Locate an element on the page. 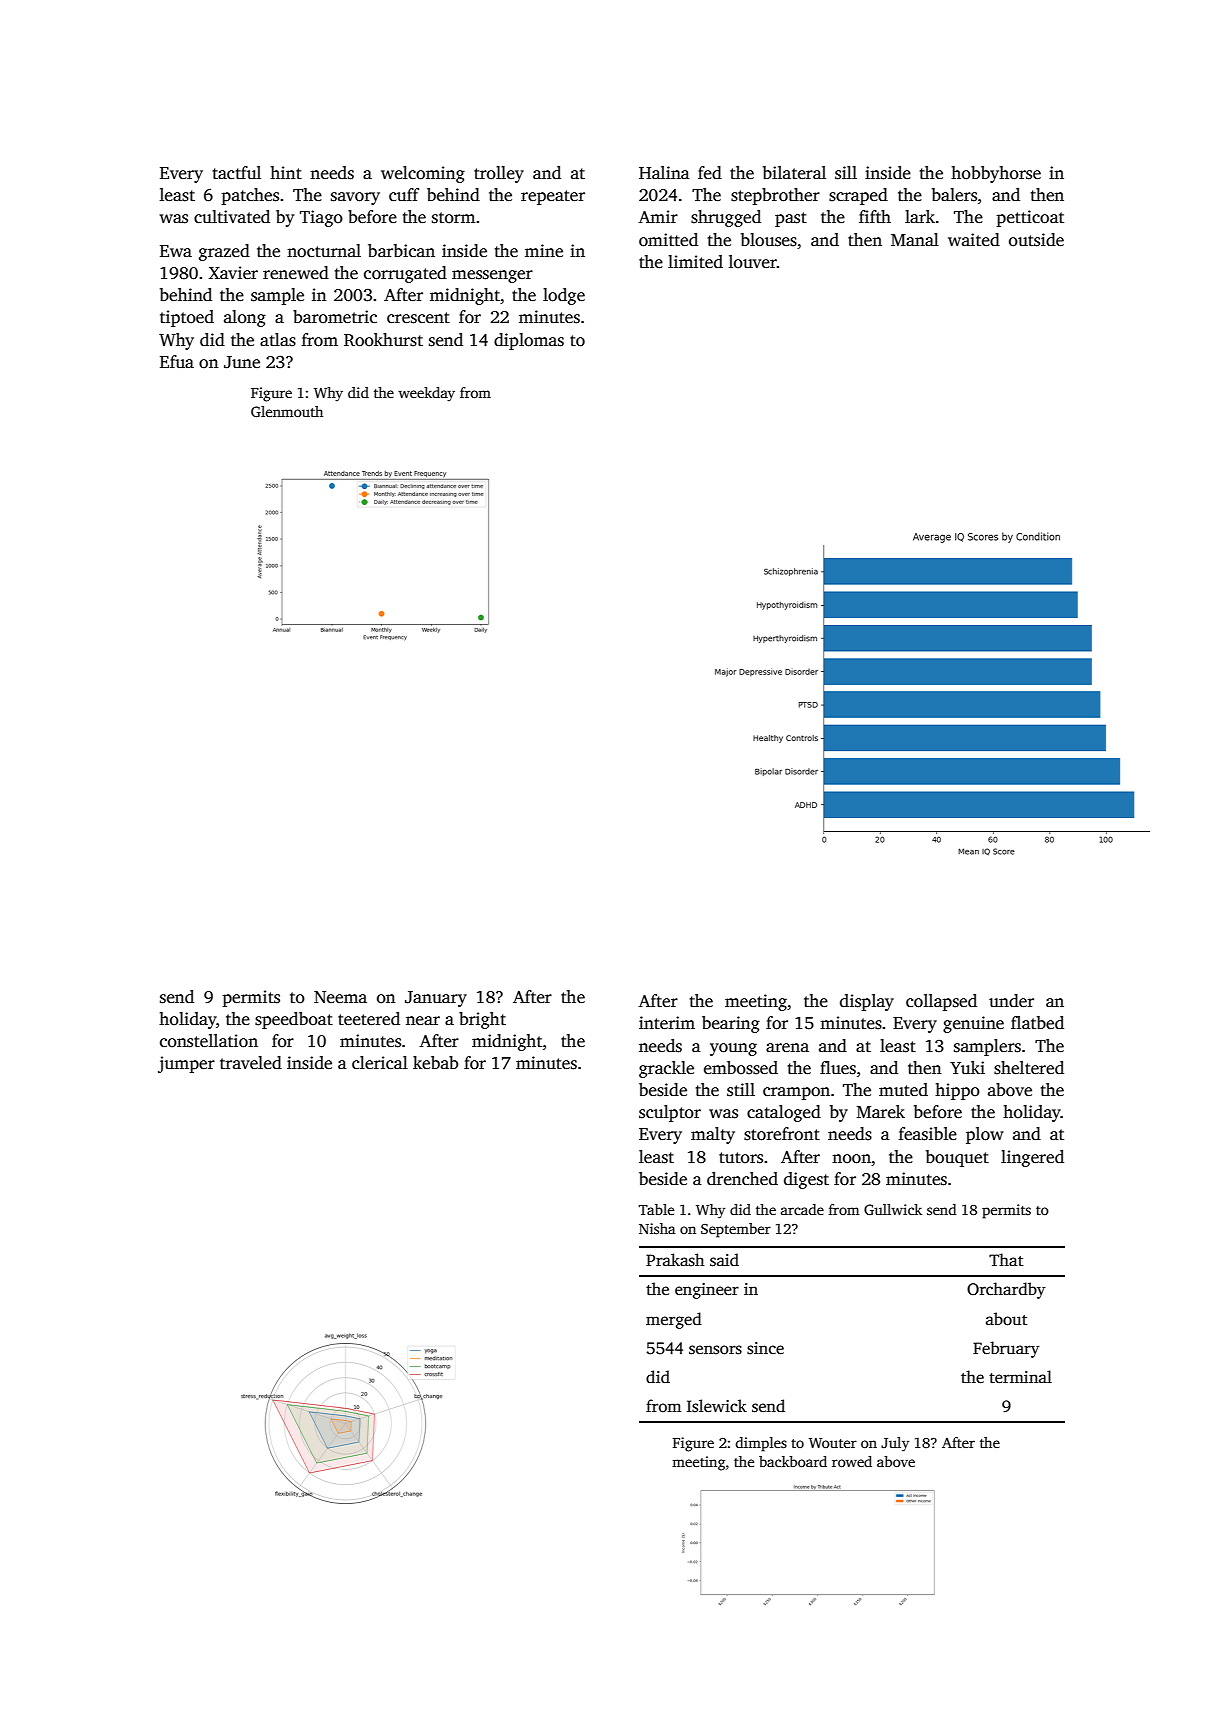 This image has width=1224, height=1732. interim is located at coordinates (667, 1023).
